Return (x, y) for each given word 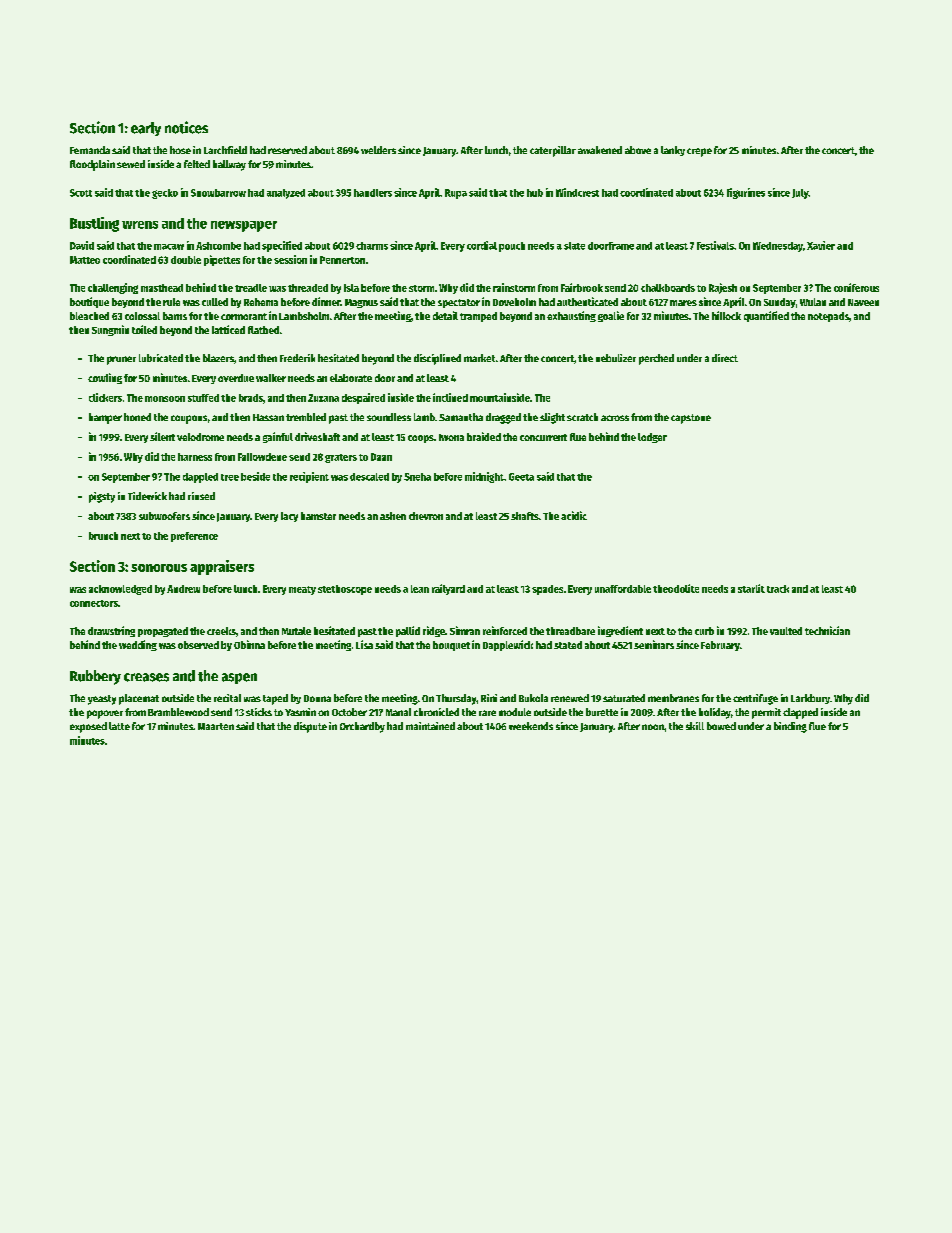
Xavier (821, 245)
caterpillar (553, 151)
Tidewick (147, 496)
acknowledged (120, 590)
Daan (381, 457)
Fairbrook (582, 287)
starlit (751, 588)
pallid (408, 631)
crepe (699, 152)
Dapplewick (508, 645)
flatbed (263, 330)
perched (656, 359)
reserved (287, 150)
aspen (239, 678)
